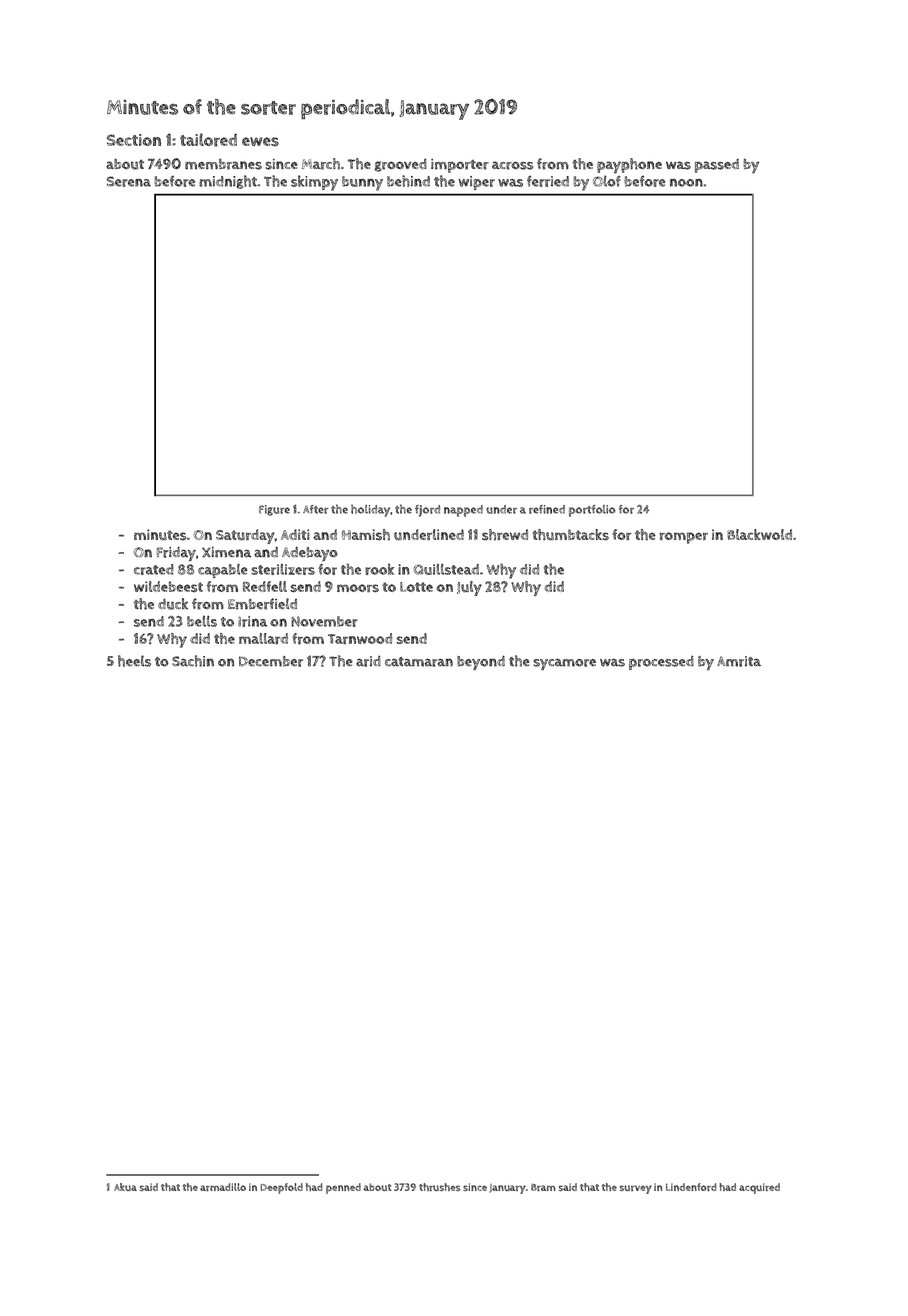 This screenshot has height=1316, width=908. Describe the element at coordinates (125, 1187) in the screenshot. I see `Akua` at that location.
